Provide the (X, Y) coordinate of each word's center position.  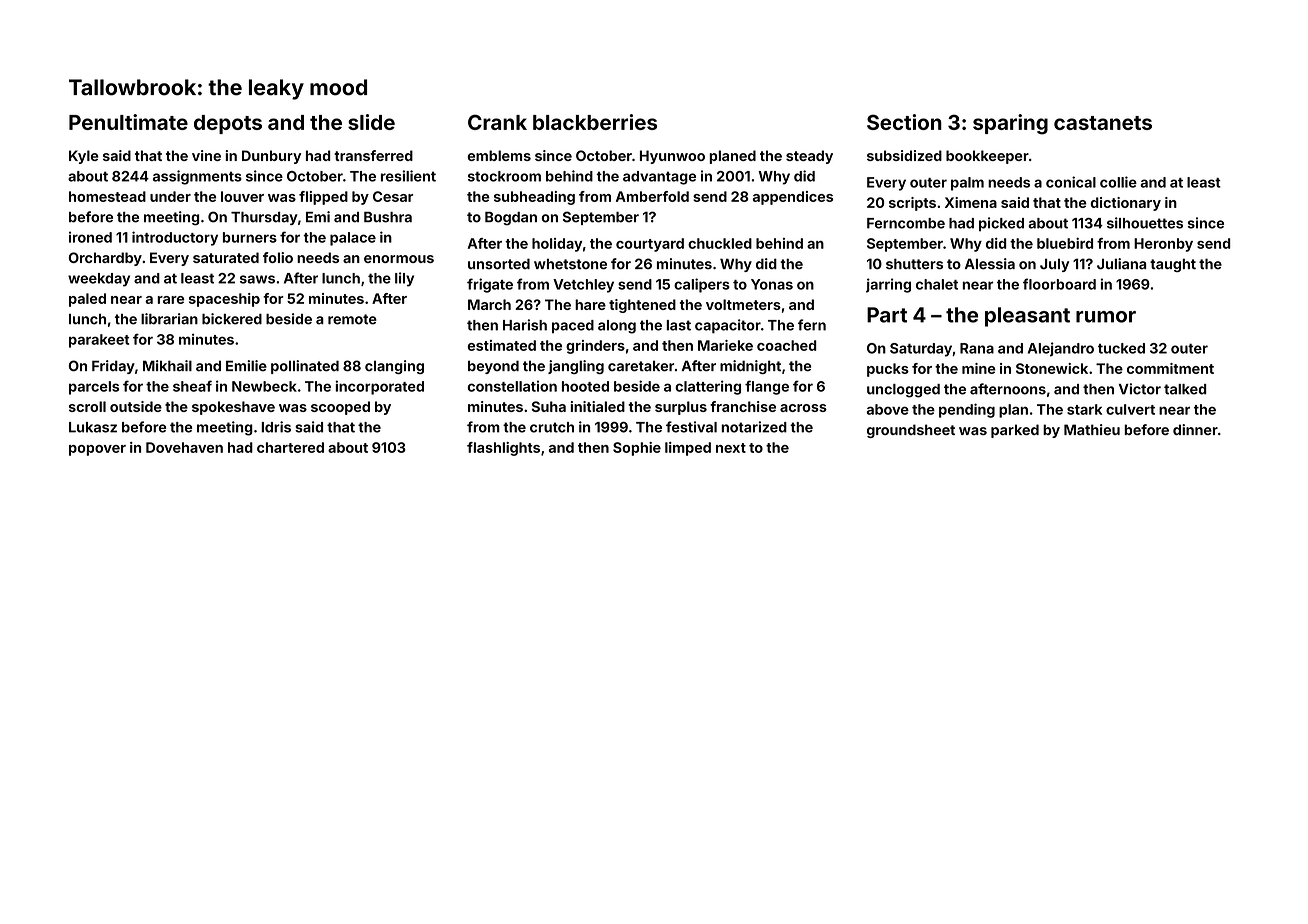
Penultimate (128, 122)
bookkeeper (987, 157)
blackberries (595, 122)
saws (257, 279)
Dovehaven (184, 447)
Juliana (1121, 264)
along (617, 327)
